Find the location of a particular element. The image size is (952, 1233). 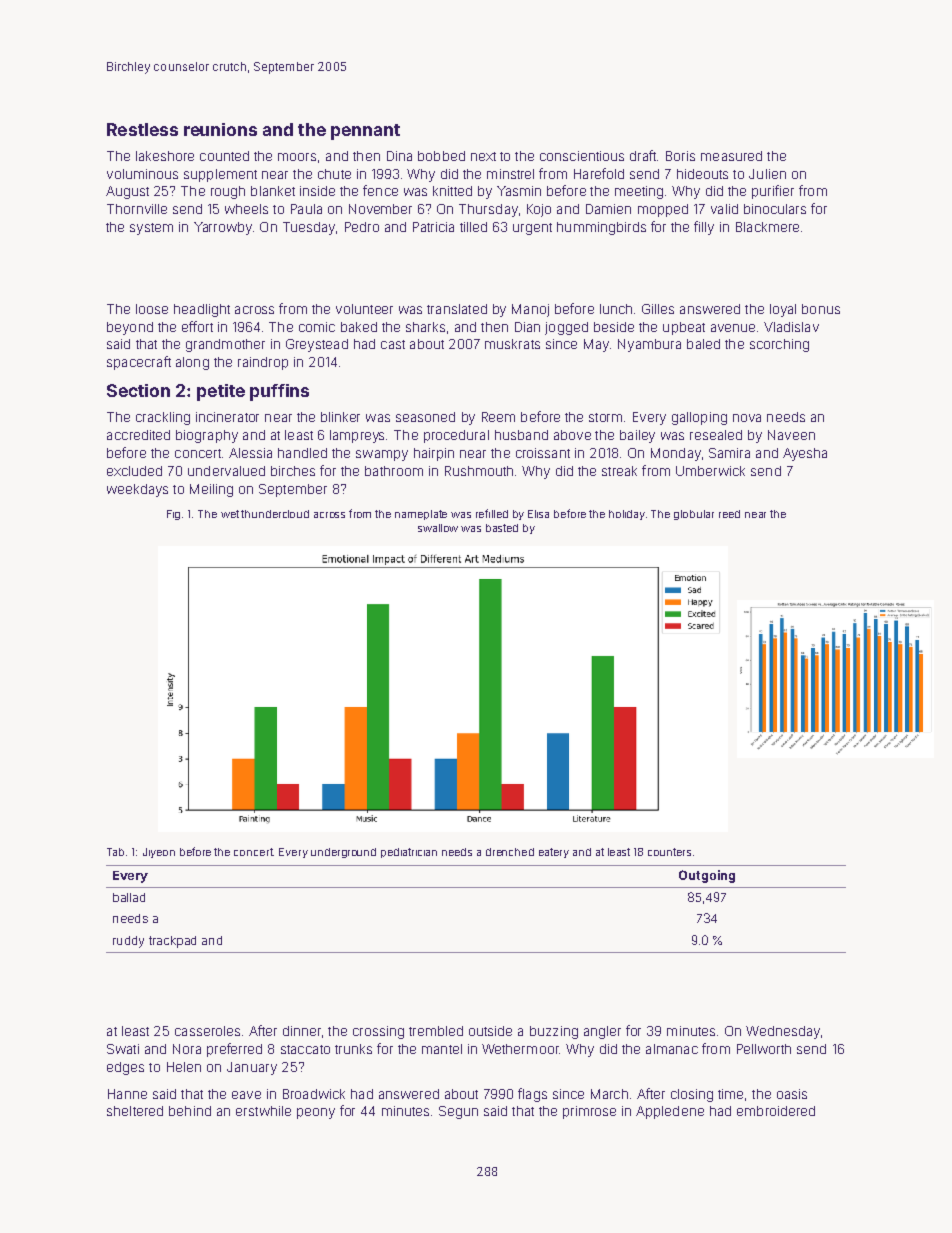

Paula is located at coordinates (306, 209).
